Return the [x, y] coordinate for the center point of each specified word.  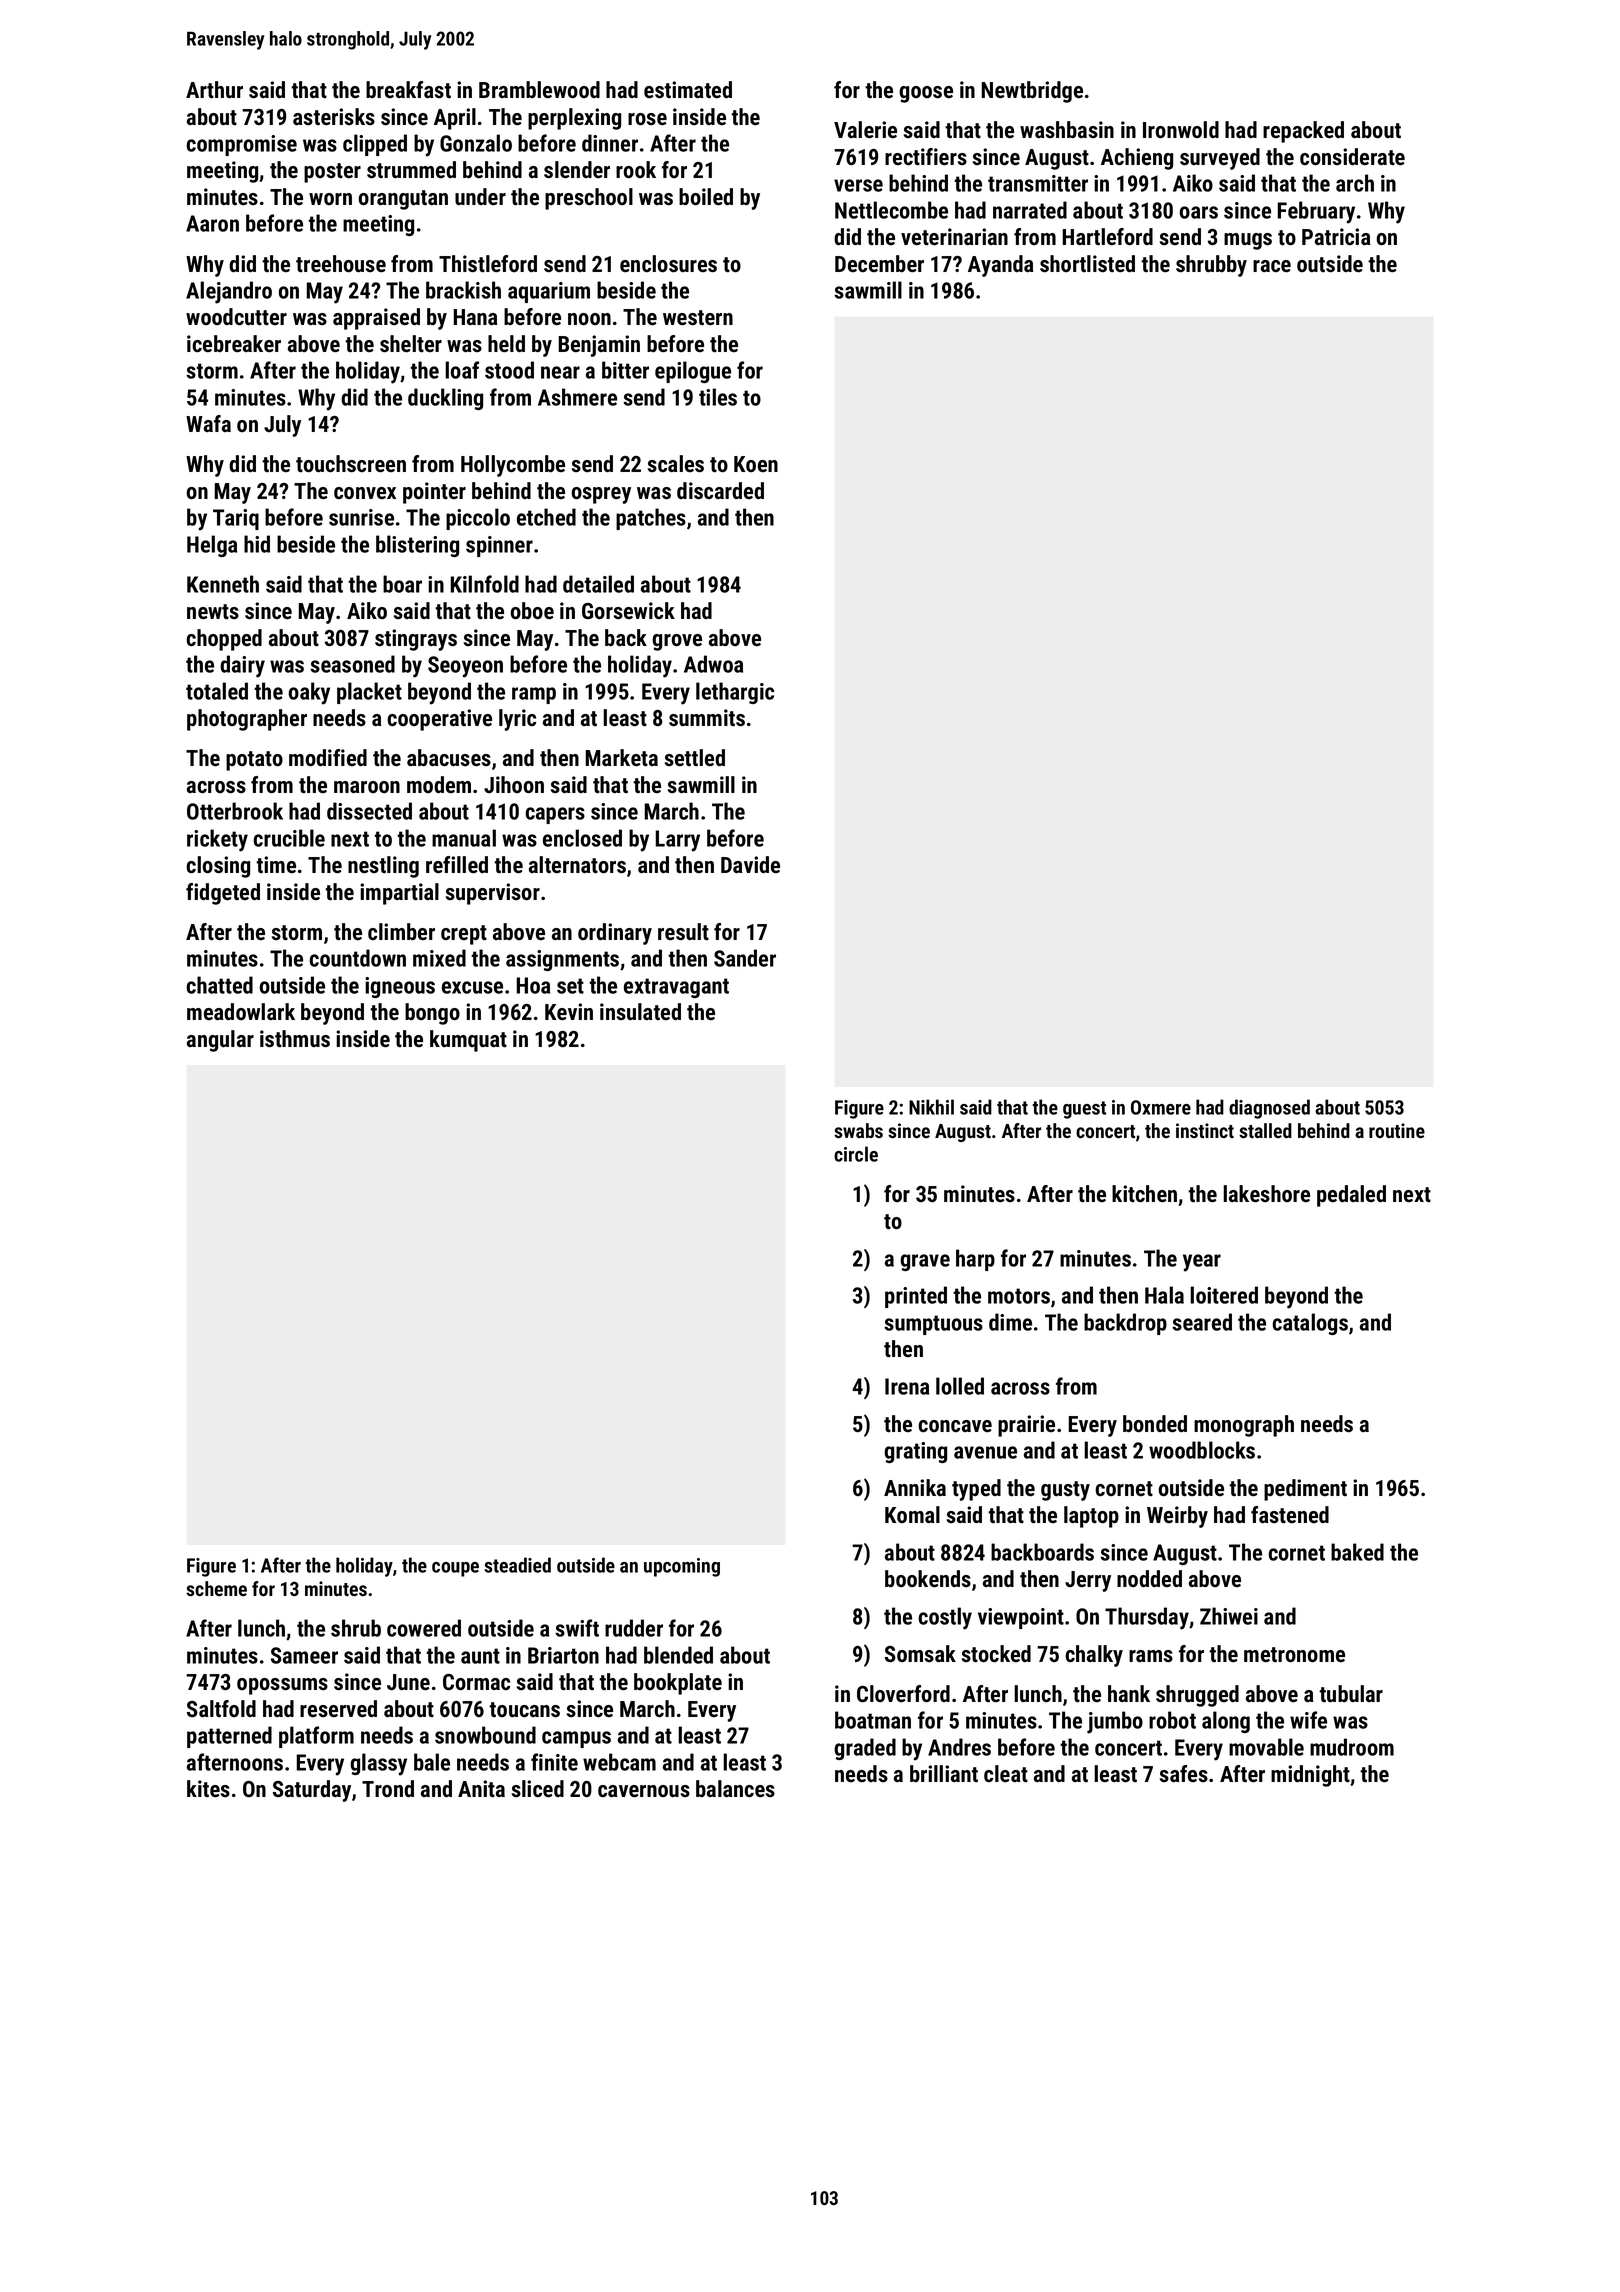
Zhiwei [1229, 1616]
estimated [688, 89]
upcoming [682, 1567]
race [1272, 266]
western [698, 317]
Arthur [214, 89]
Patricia [1336, 236]
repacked [1303, 132]
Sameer [304, 1655]
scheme [216, 1588]
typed [976, 1490]
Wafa [208, 423]
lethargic [735, 693]
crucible [289, 838]
